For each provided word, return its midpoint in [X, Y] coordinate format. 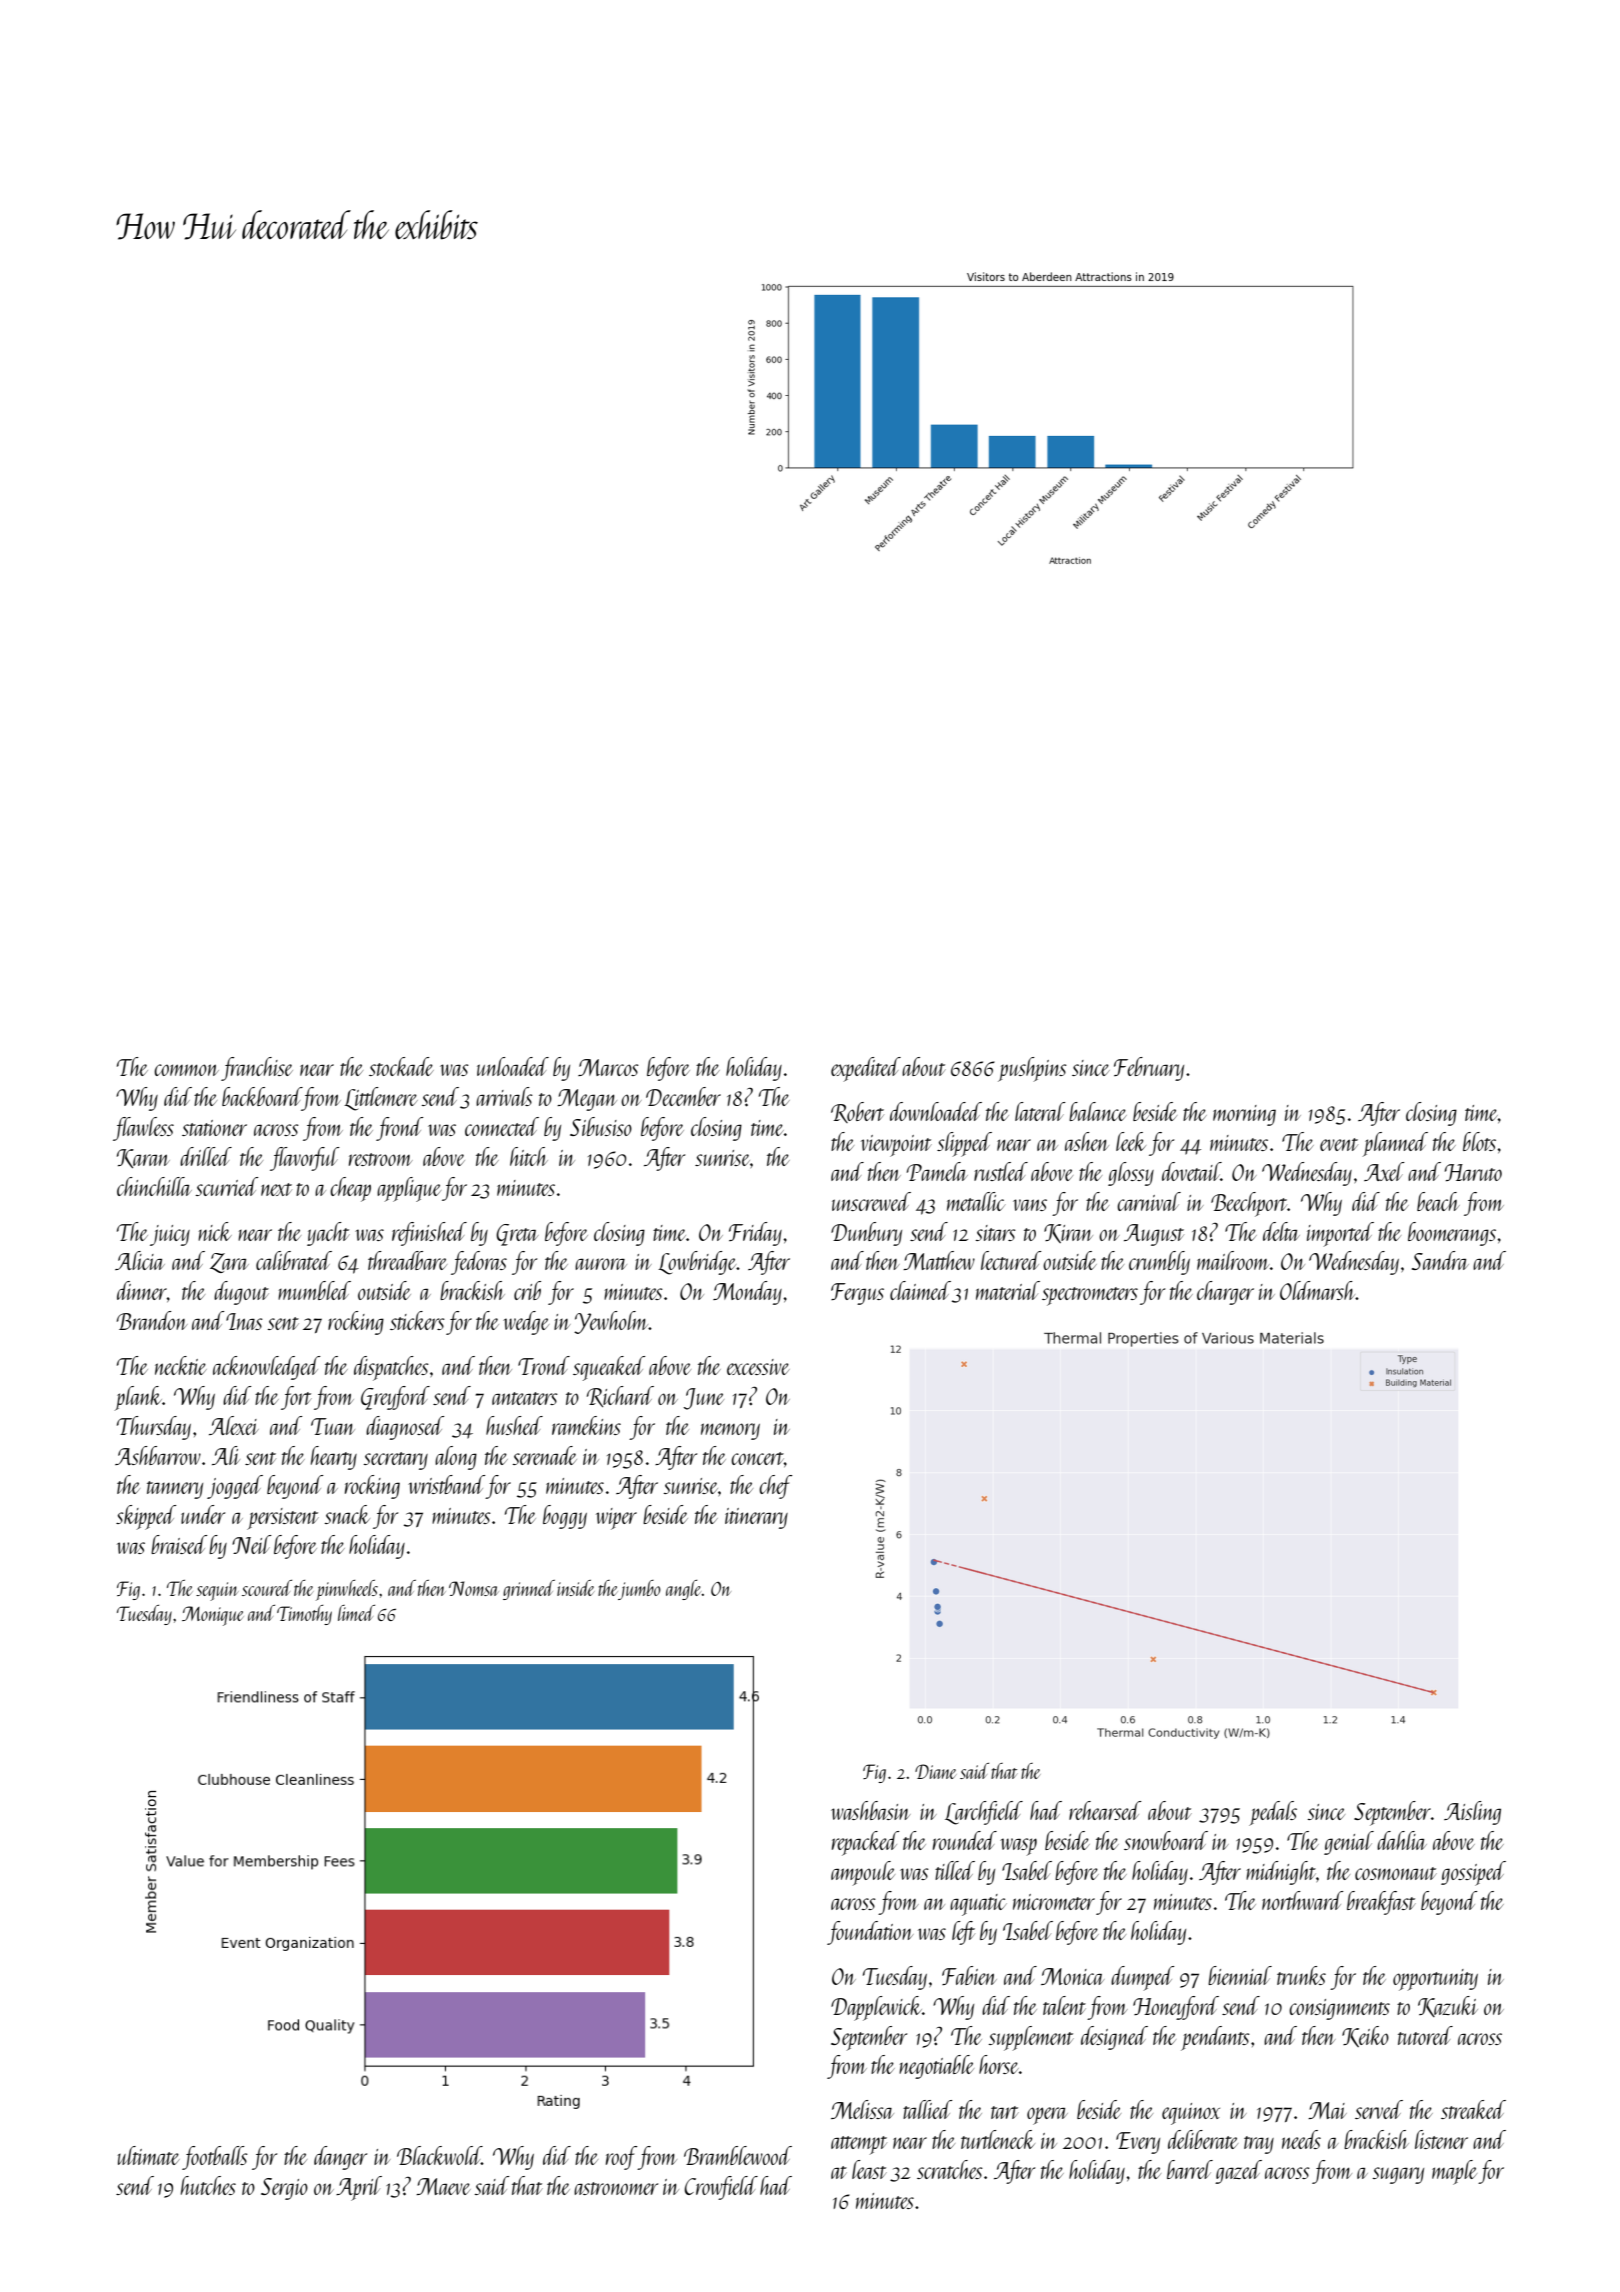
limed [356, 1613]
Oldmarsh [1318, 1290]
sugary [1398, 2175]
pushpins [1032, 1069]
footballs [215, 2158]
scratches [950, 2169]
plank [138, 1398]
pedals [1273, 1813]
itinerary [756, 1518]
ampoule [863, 1873]
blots [1479, 1141]
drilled [206, 1156]
